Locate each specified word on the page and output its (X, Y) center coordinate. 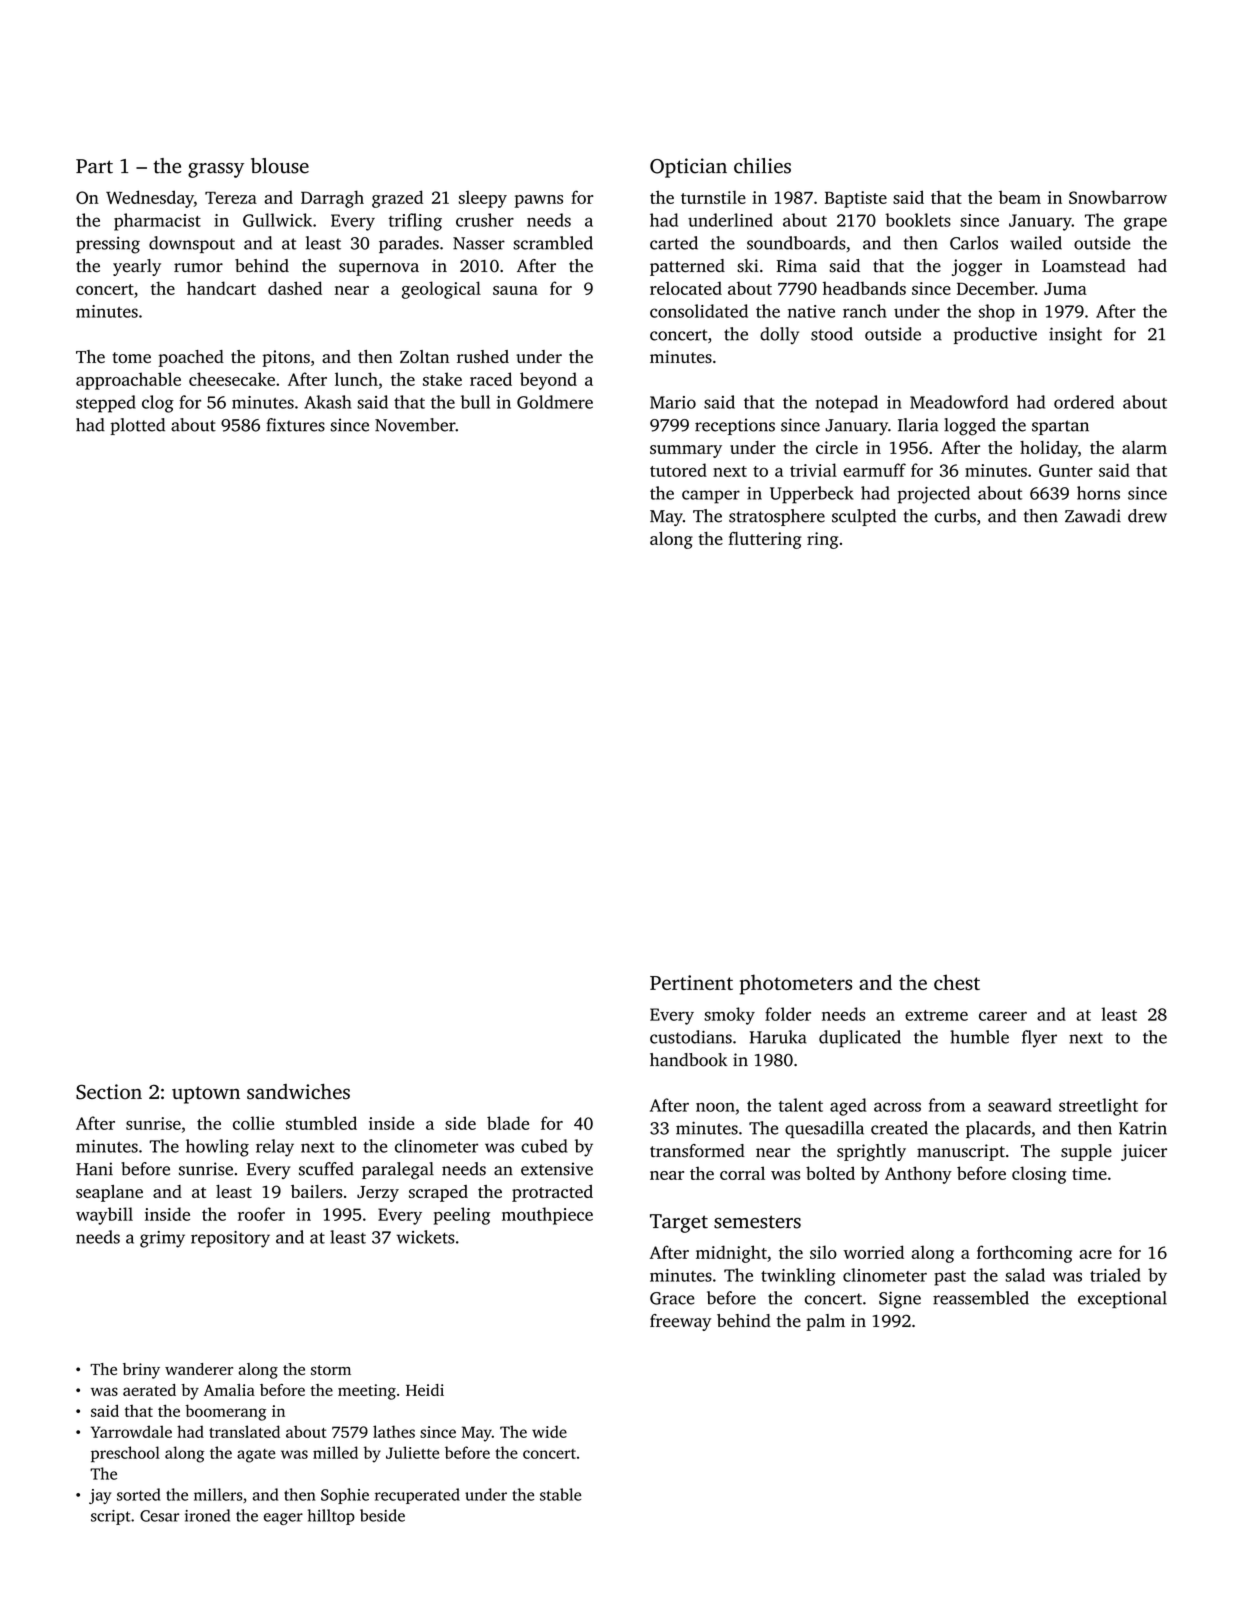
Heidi (425, 1390)
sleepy (483, 199)
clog (158, 404)
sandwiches (298, 1092)
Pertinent (691, 982)
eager (283, 1519)
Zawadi (1093, 516)
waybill (104, 1216)
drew (1147, 516)
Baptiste (856, 199)
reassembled (981, 1298)
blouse (280, 166)
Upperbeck (811, 495)
